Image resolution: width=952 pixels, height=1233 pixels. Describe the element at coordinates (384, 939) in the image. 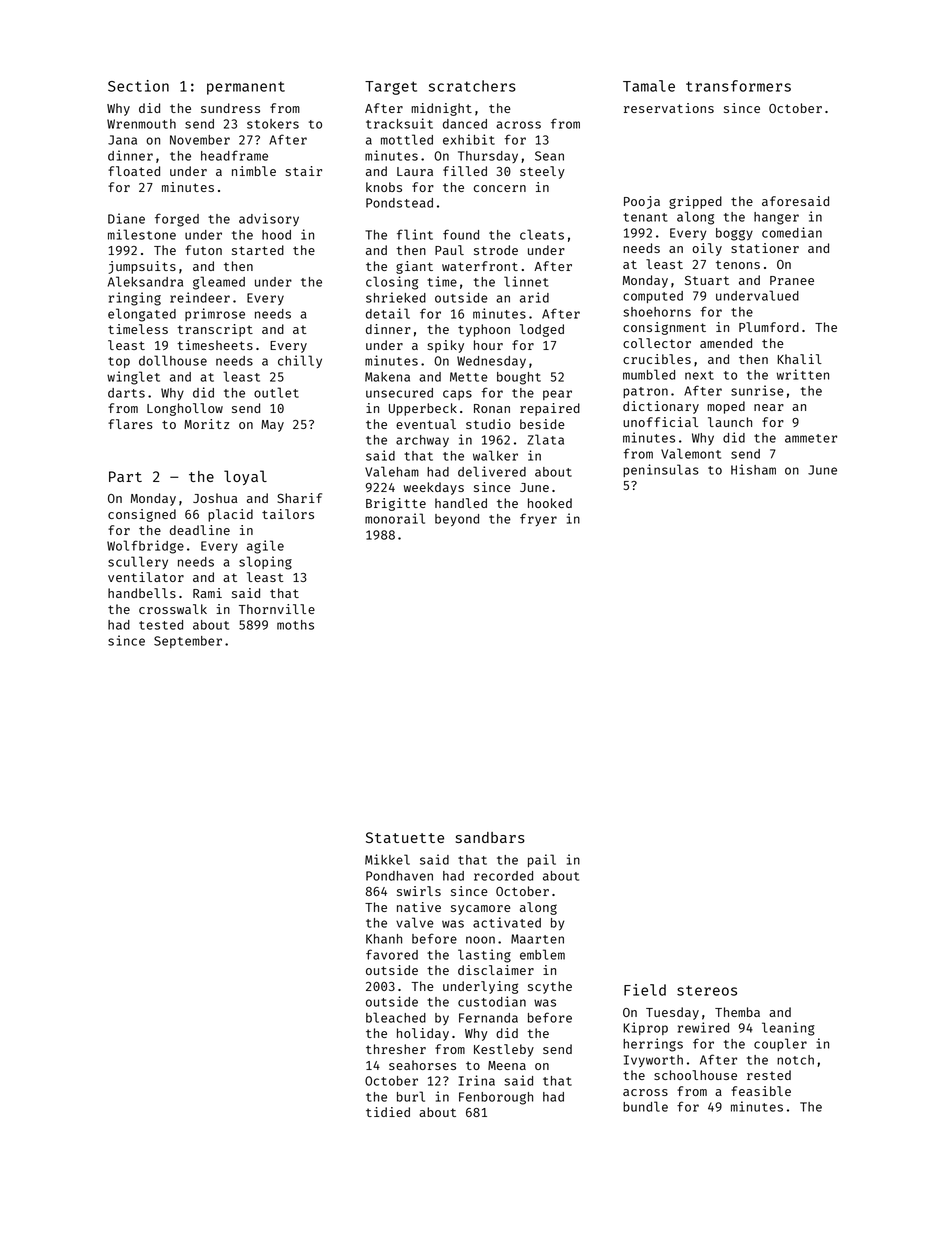

I see `Khanh` at that location.
